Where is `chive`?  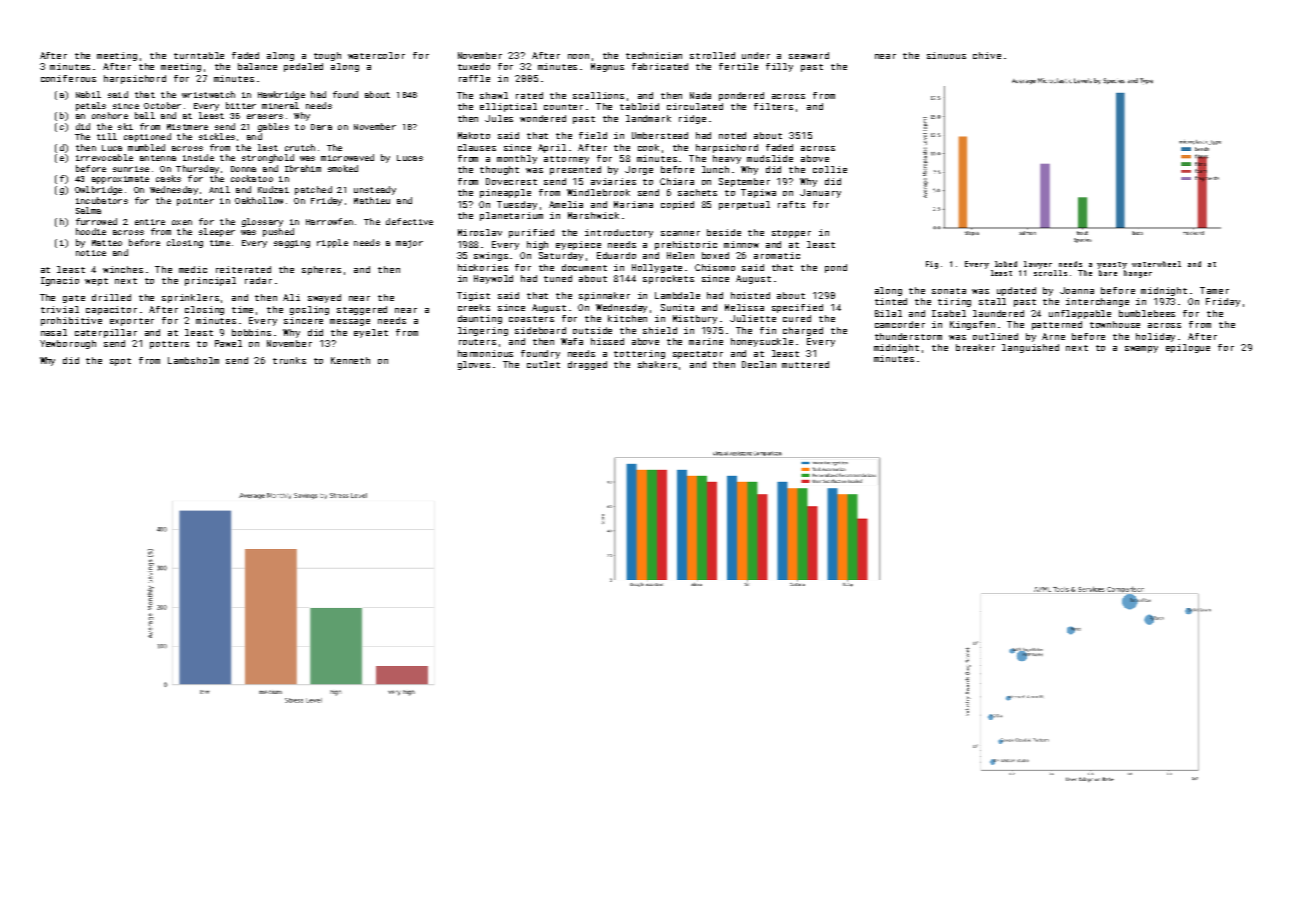 chive is located at coordinates (987, 55).
